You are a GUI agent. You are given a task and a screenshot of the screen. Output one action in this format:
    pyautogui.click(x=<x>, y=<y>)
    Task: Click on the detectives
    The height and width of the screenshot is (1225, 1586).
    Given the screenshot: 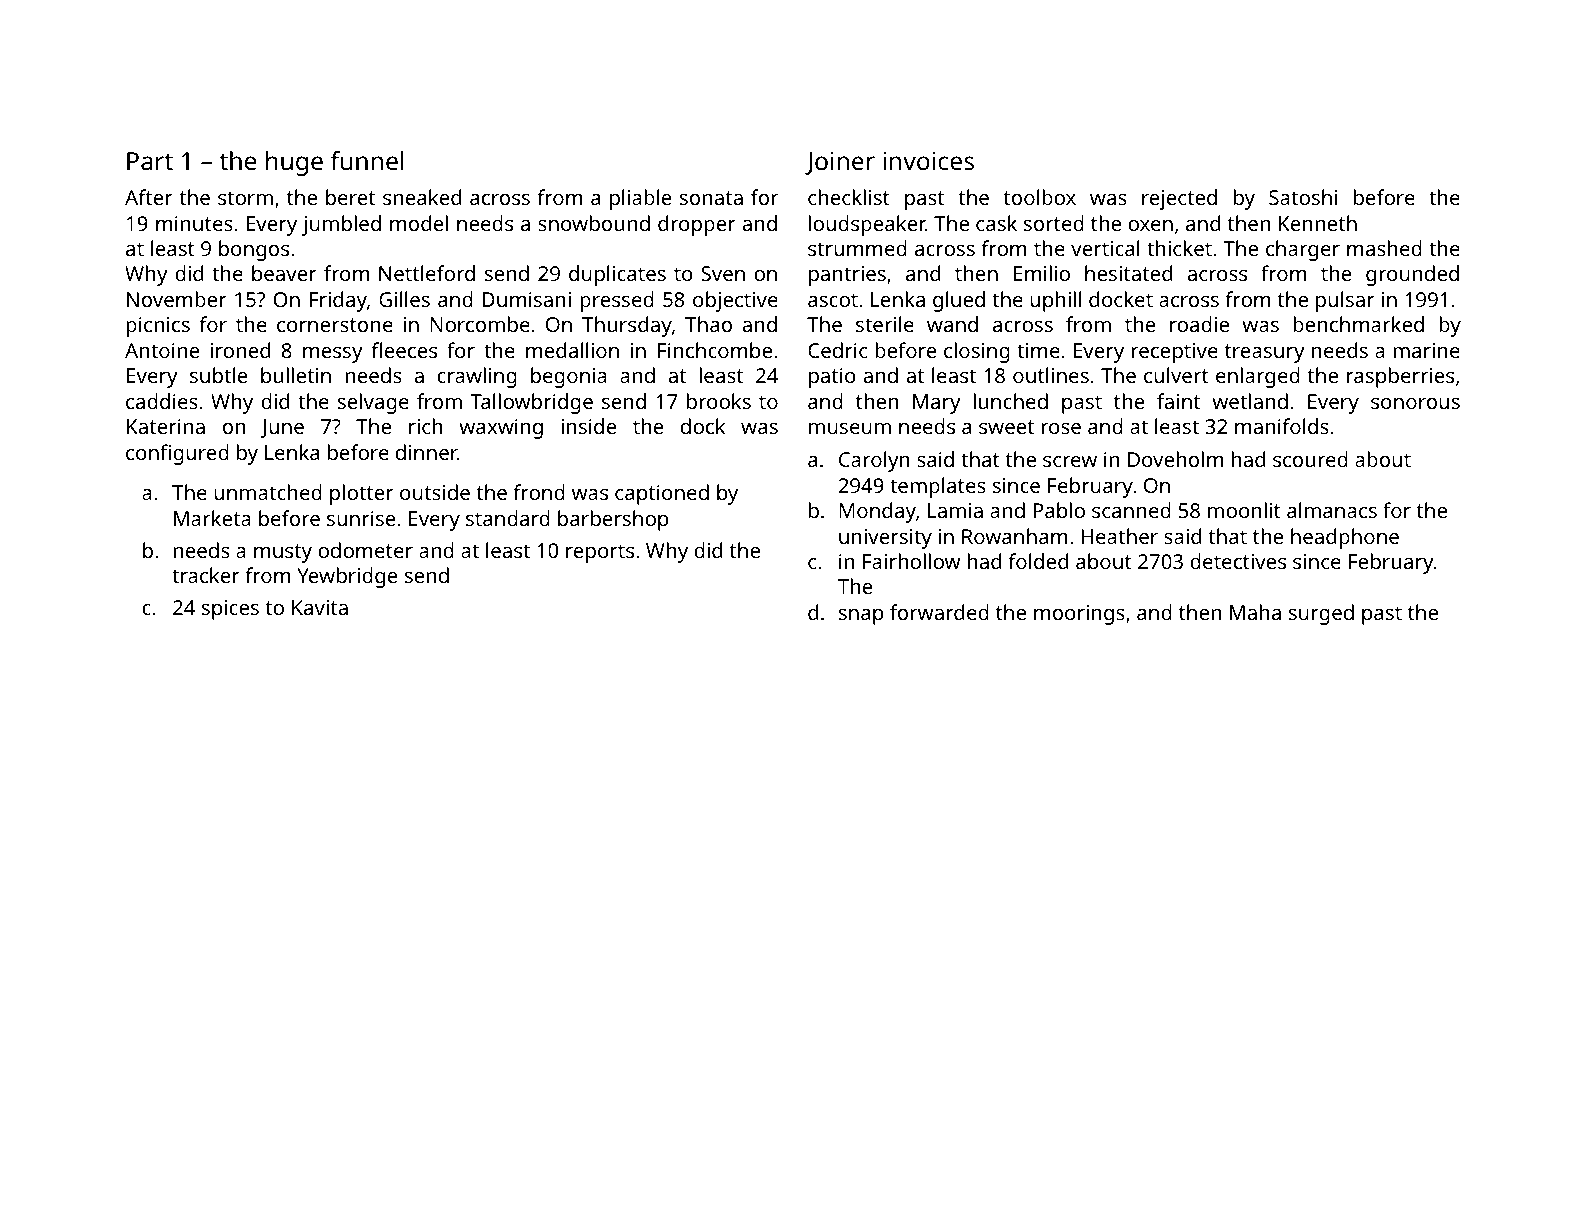 What is the action you would take?
    pyautogui.click(x=1238, y=561)
